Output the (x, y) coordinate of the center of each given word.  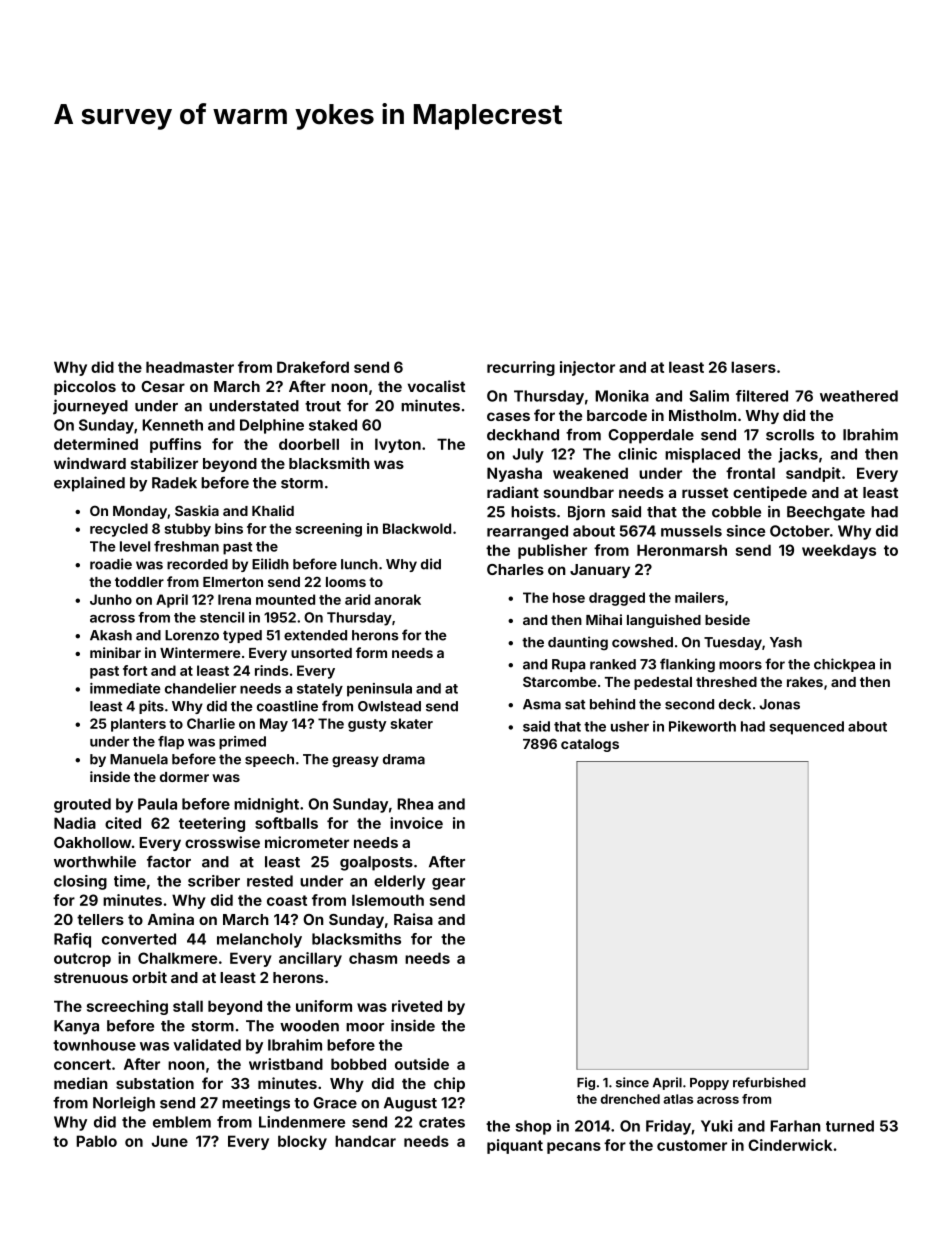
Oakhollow (92, 842)
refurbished (769, 1082)
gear (448, 884)
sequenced (806, 728)
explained (89, 484)
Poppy (709, 1084)
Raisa (413, 919)
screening (329, 530)
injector (587, 368)
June (170, 1141)
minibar (115, 652)
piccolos (85, 387)
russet (705, 492)
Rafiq (72, 940)
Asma (542, 704)
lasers (753, 367)
